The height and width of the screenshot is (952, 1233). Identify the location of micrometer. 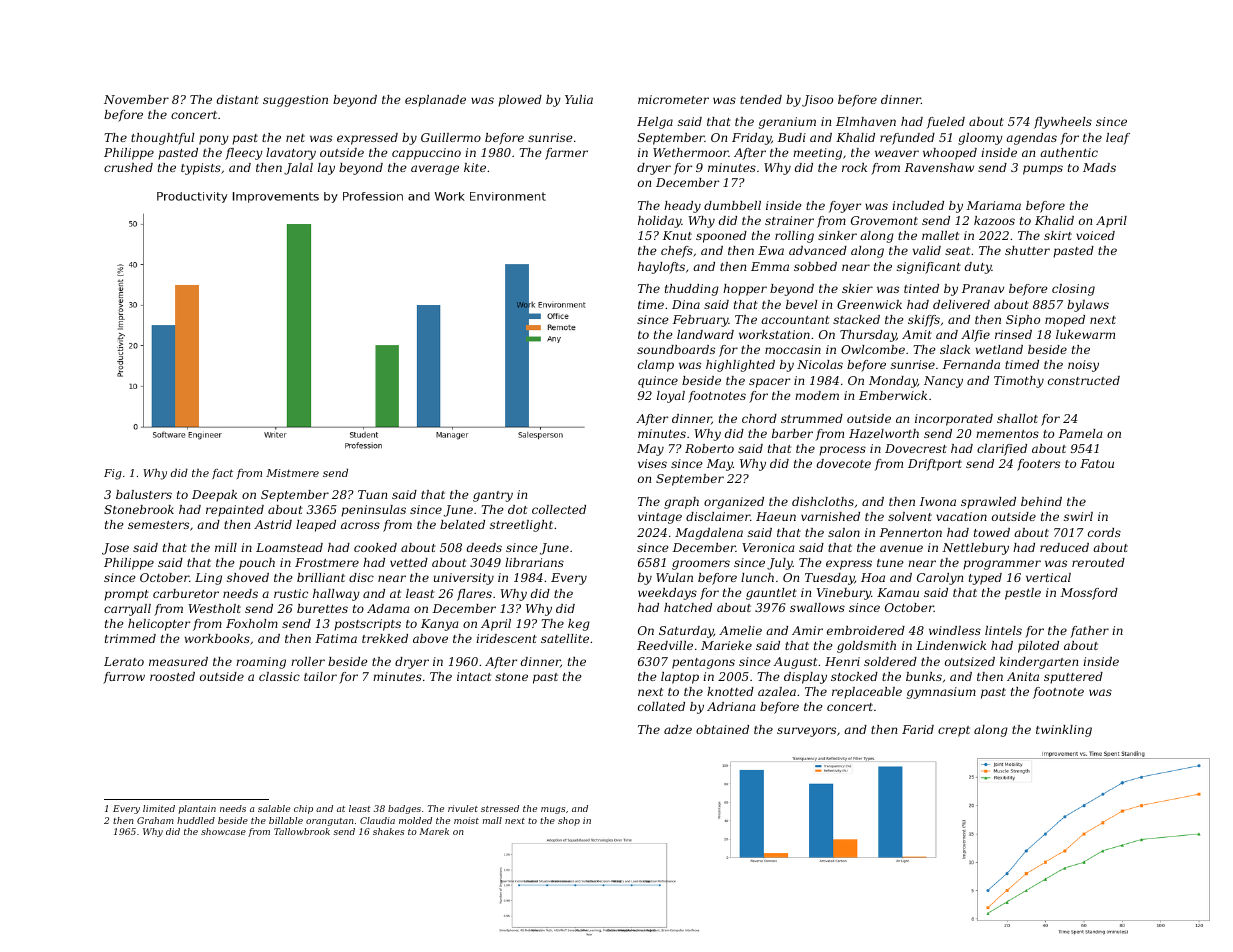
(673, 99).
